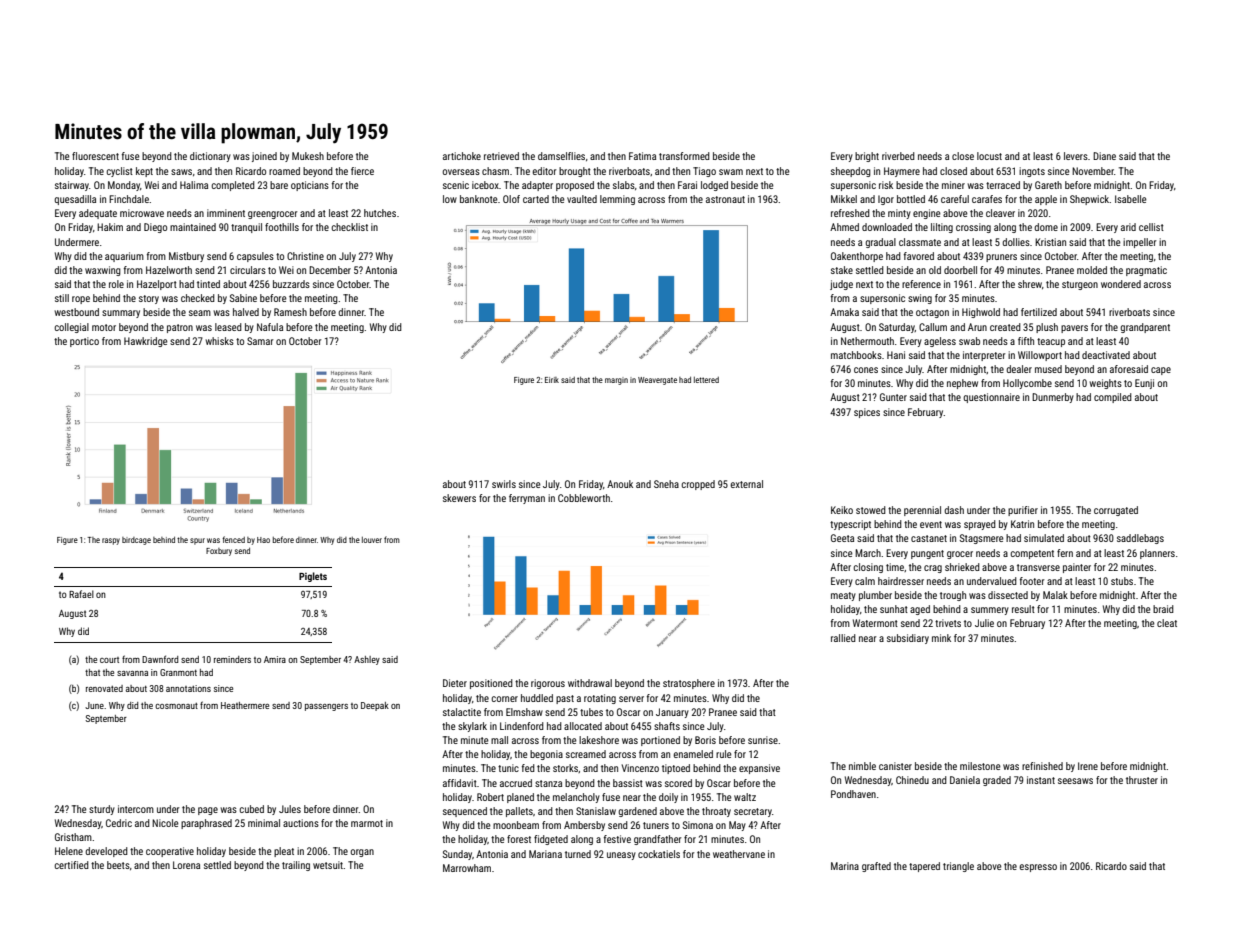 The height and width of the screenshot is (952, 1233). Describe the element at coordinates (552, 380) in the screenshot. I see `Eirik` at that location.
